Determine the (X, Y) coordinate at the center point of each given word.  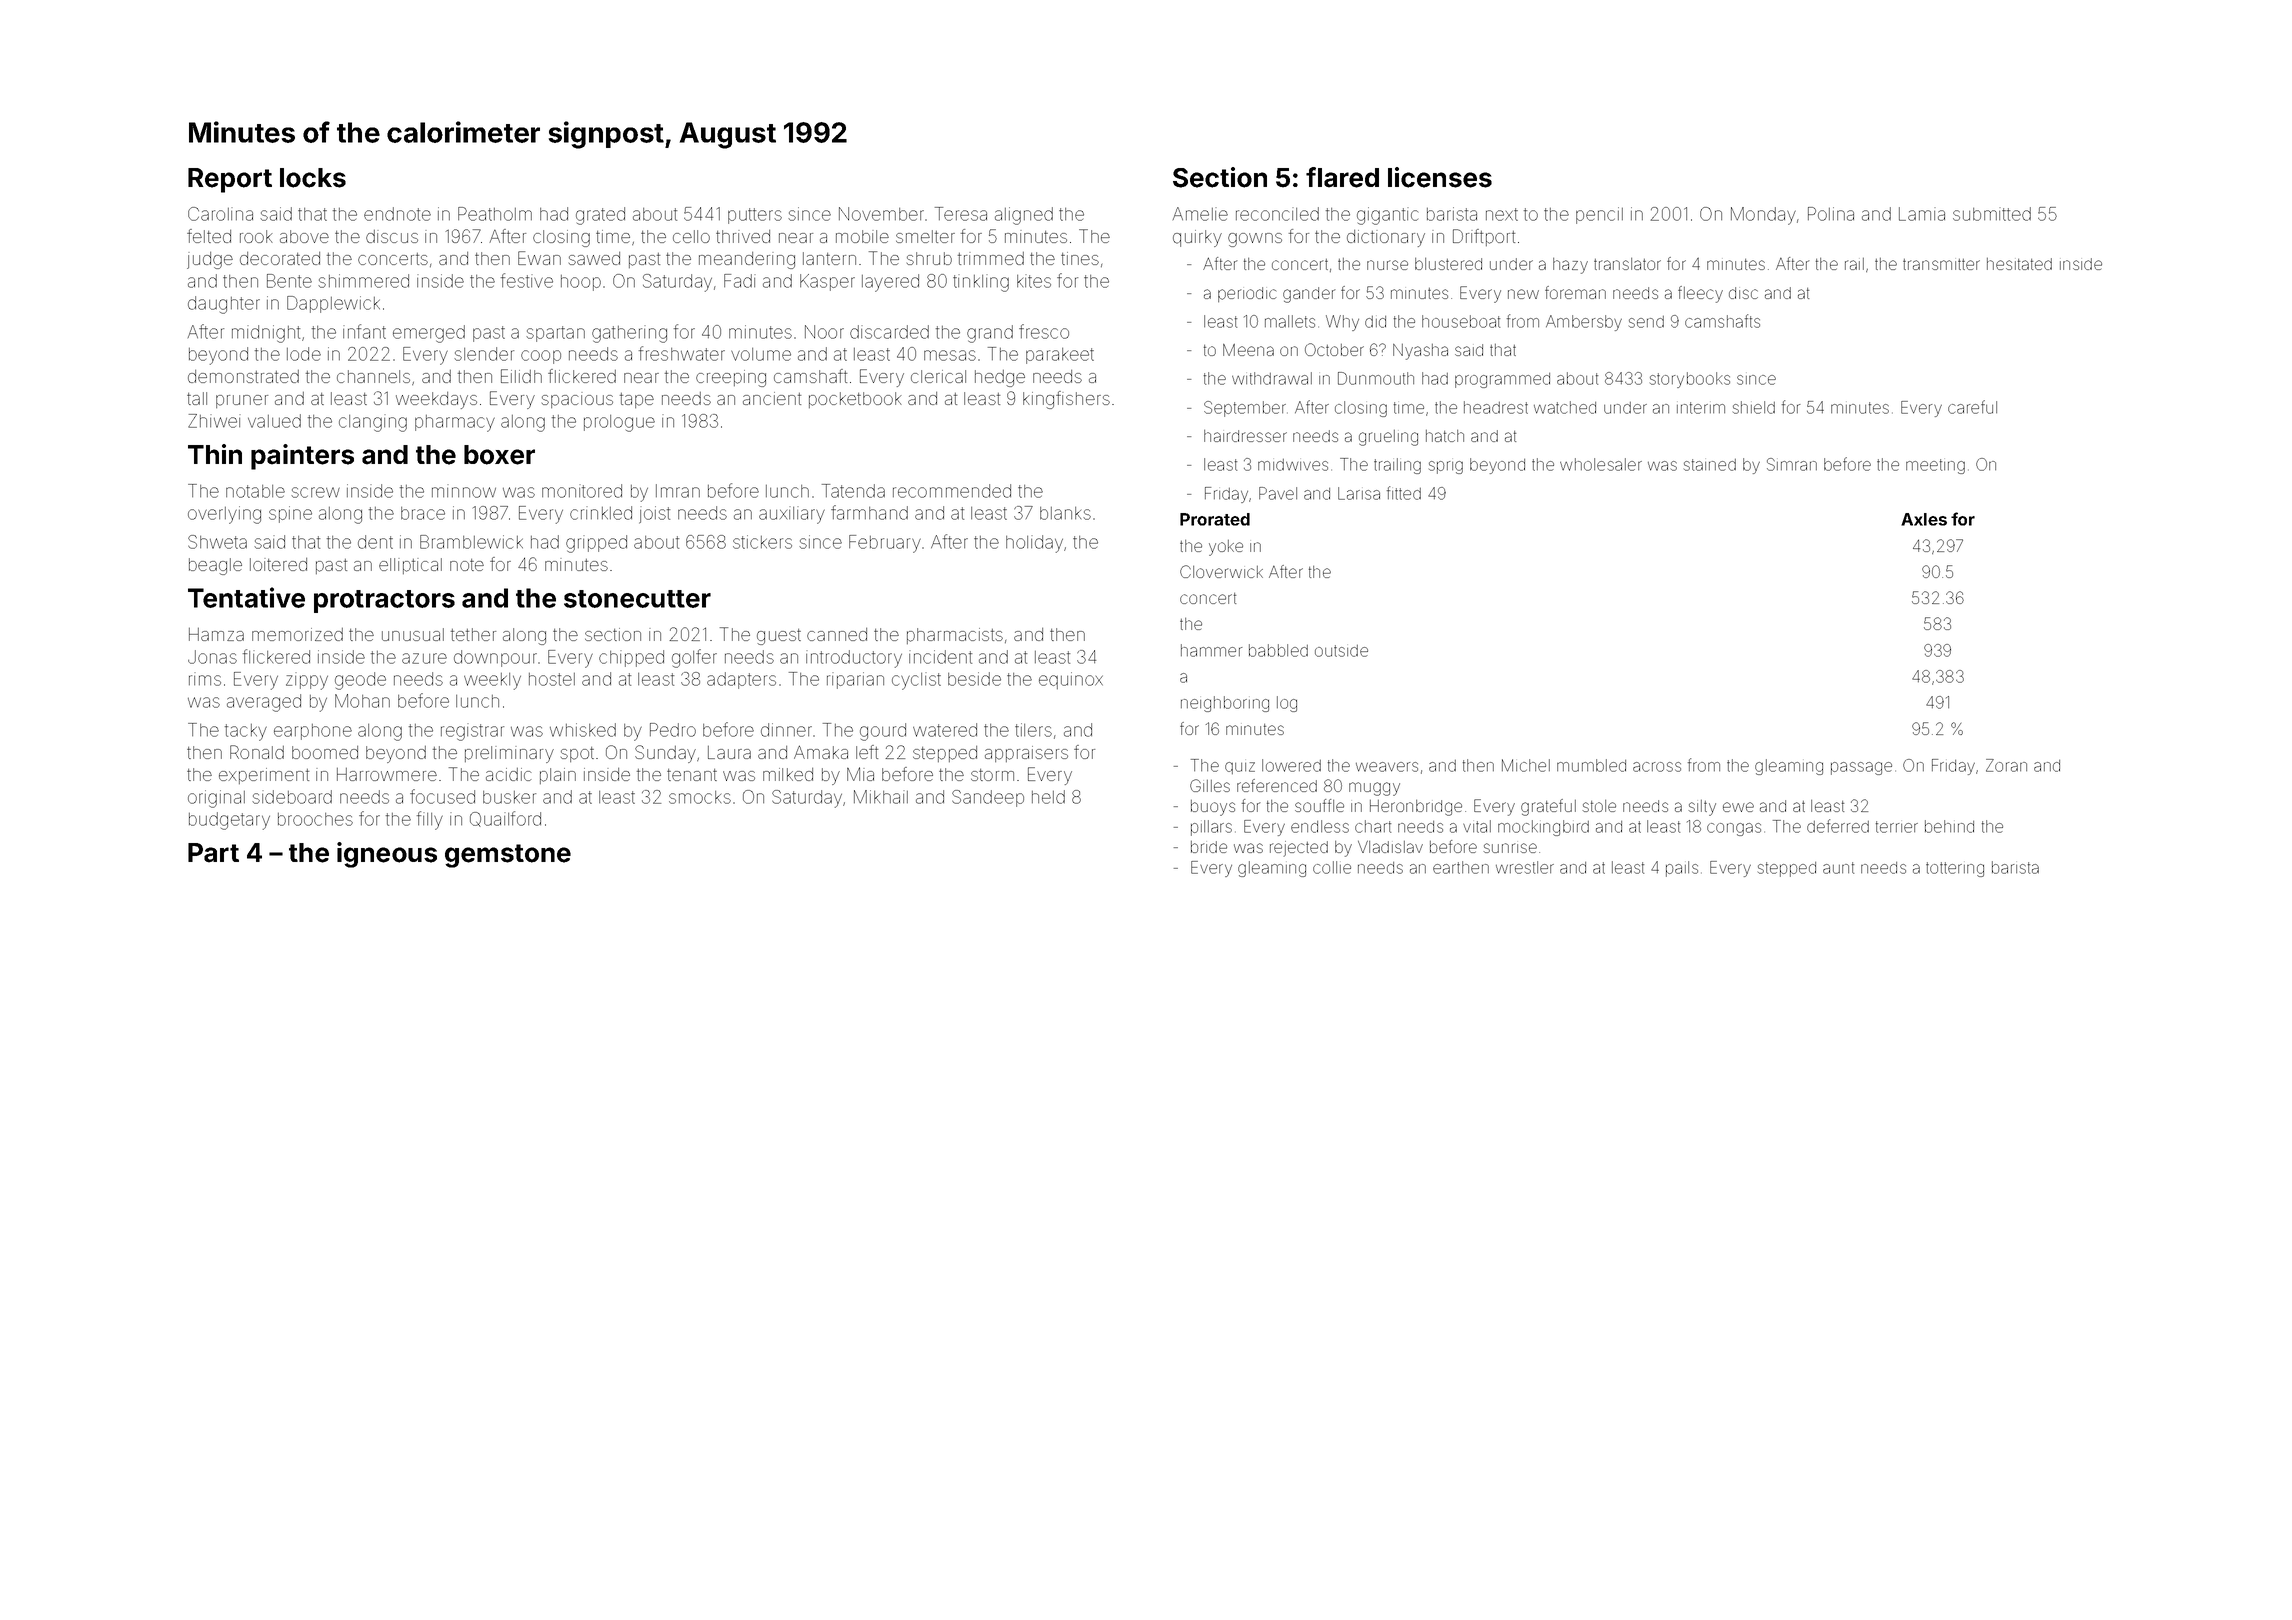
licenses (1440, 177)
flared (1342, 177)
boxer (499, 455)
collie (1332, 867)
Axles (1924, 519)
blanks (1065, 513)
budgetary (229, 821)
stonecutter (637, 599)
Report (230, 180)
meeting (1935, 466)
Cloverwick (1221, 571)
